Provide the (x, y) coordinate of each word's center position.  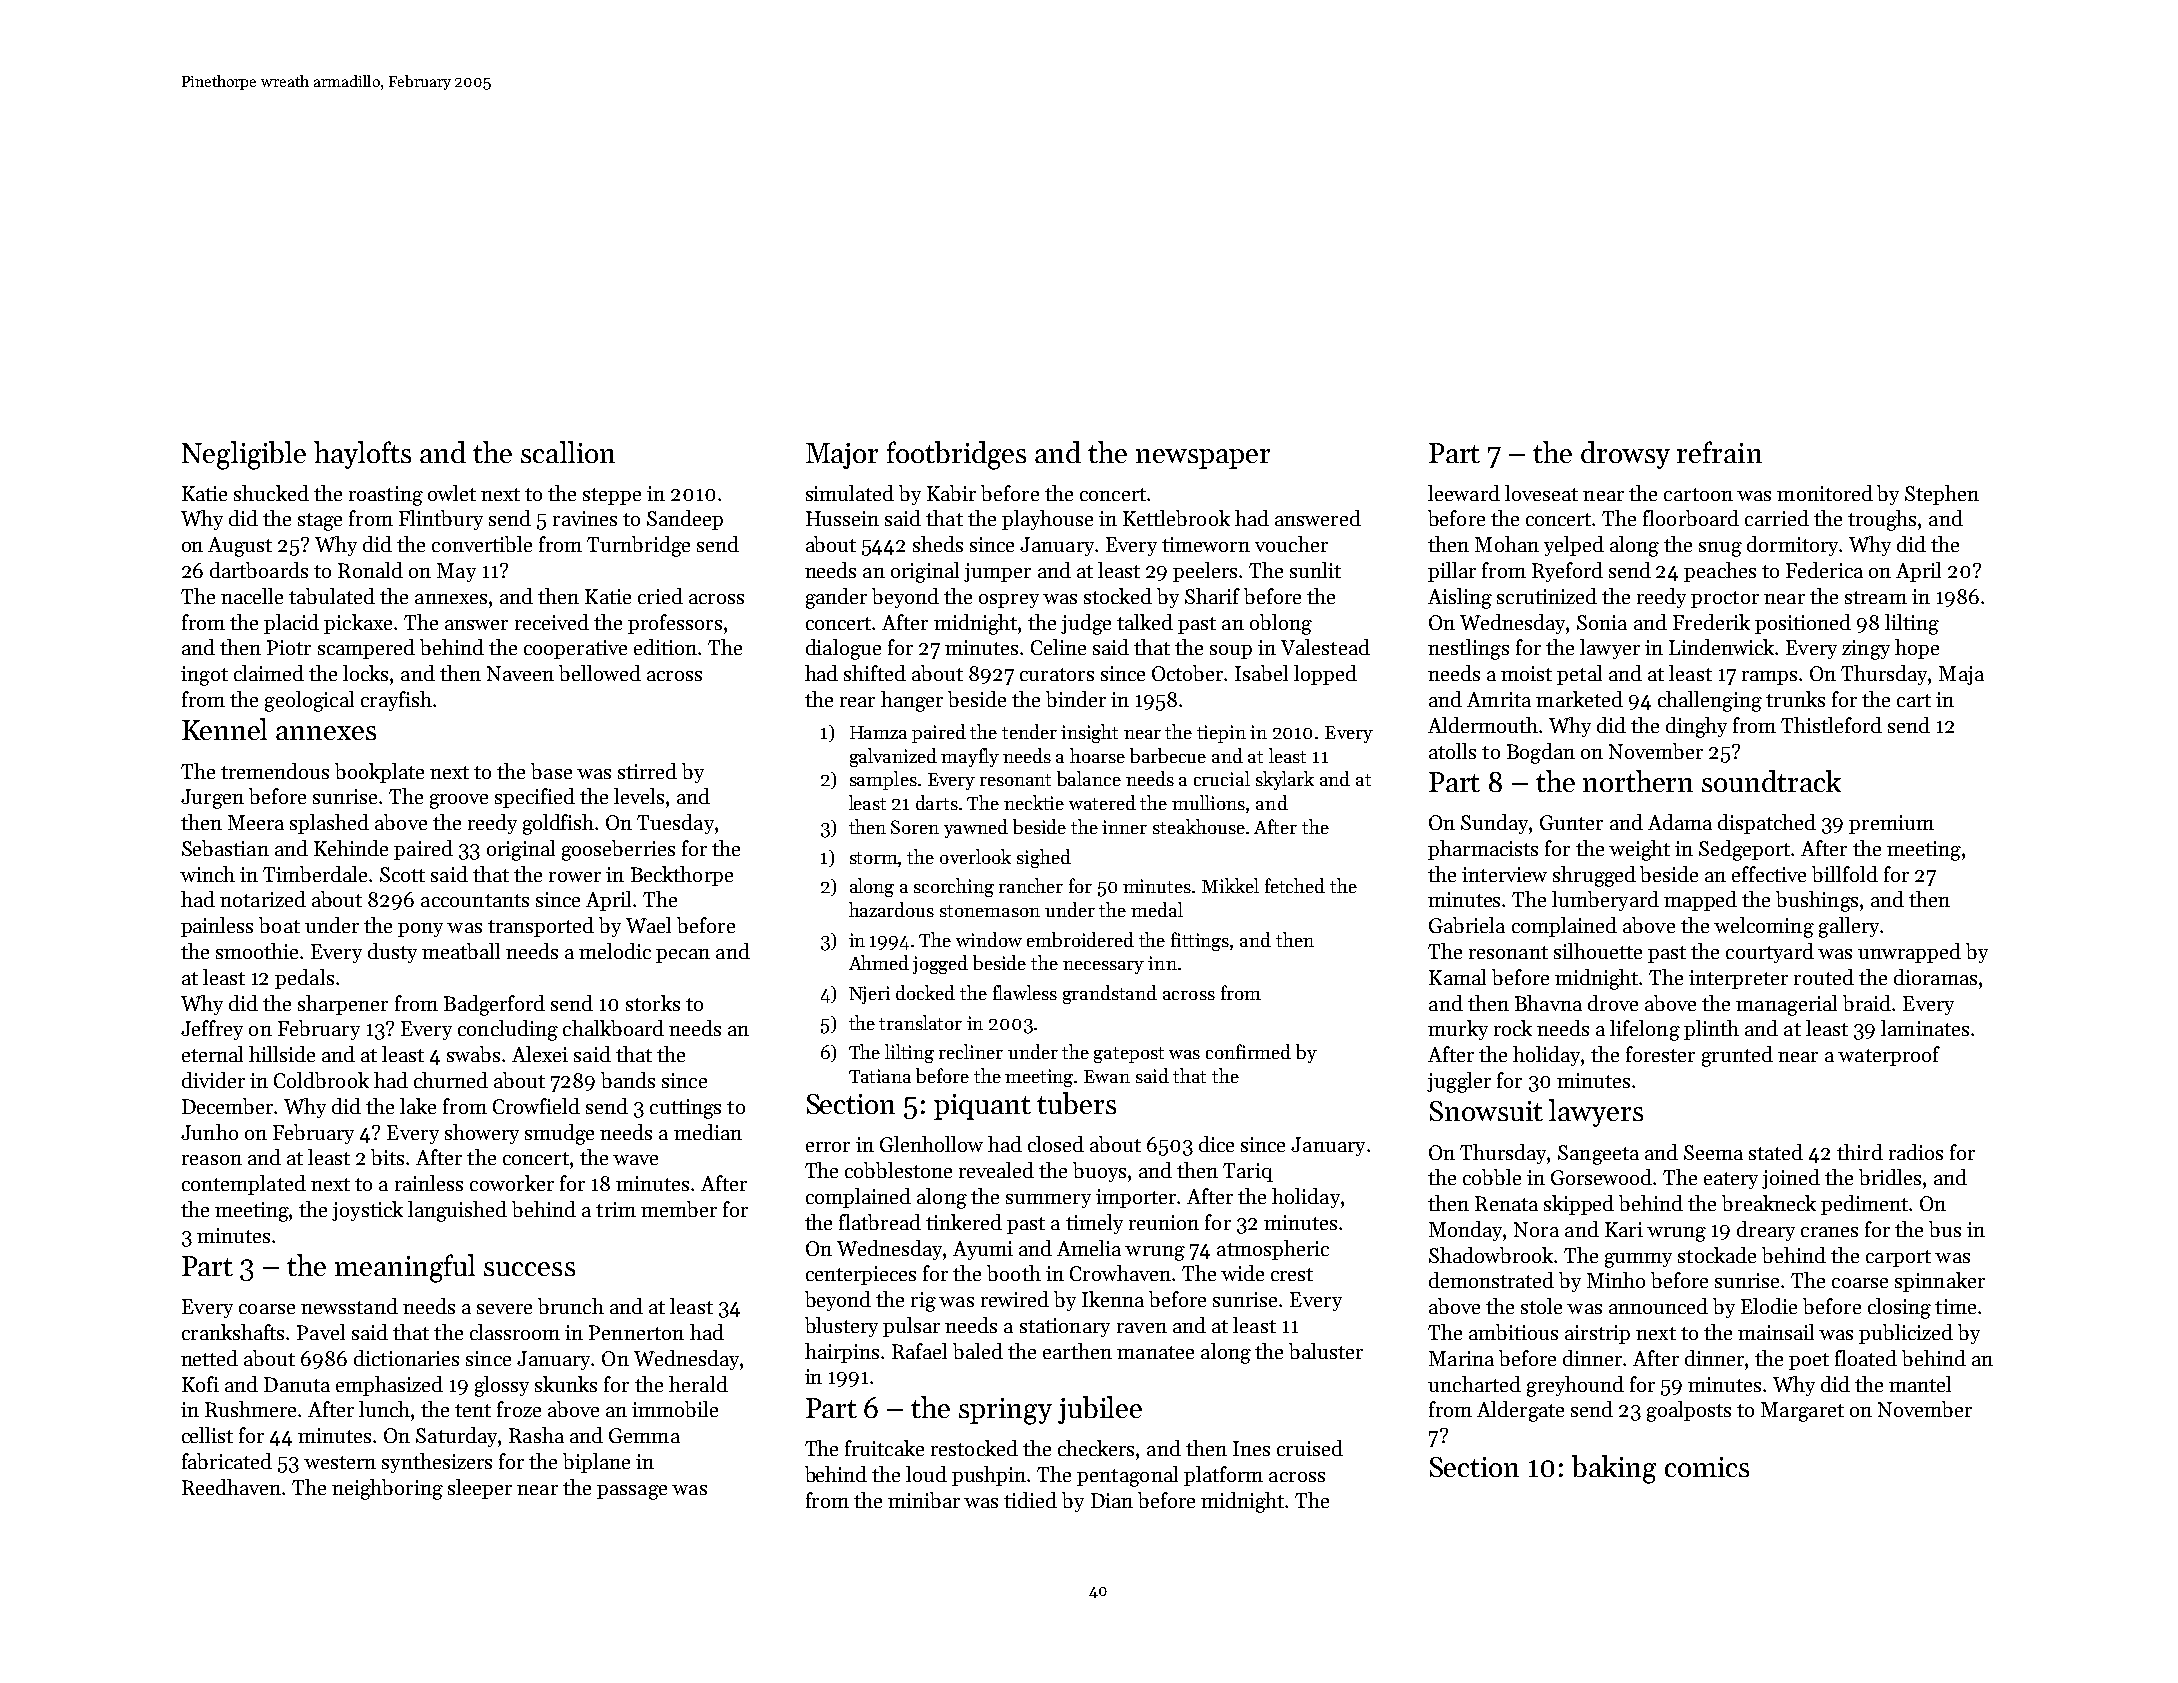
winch (207, 874)
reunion (1164, 1222)
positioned (1803, 624)
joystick (367, 1211)
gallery (1849, 927)
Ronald (370, 570)
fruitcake (884, 1448)
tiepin (1221, 734)
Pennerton (636, 1332)
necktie (1034, 802)
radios (1916, 1152)
